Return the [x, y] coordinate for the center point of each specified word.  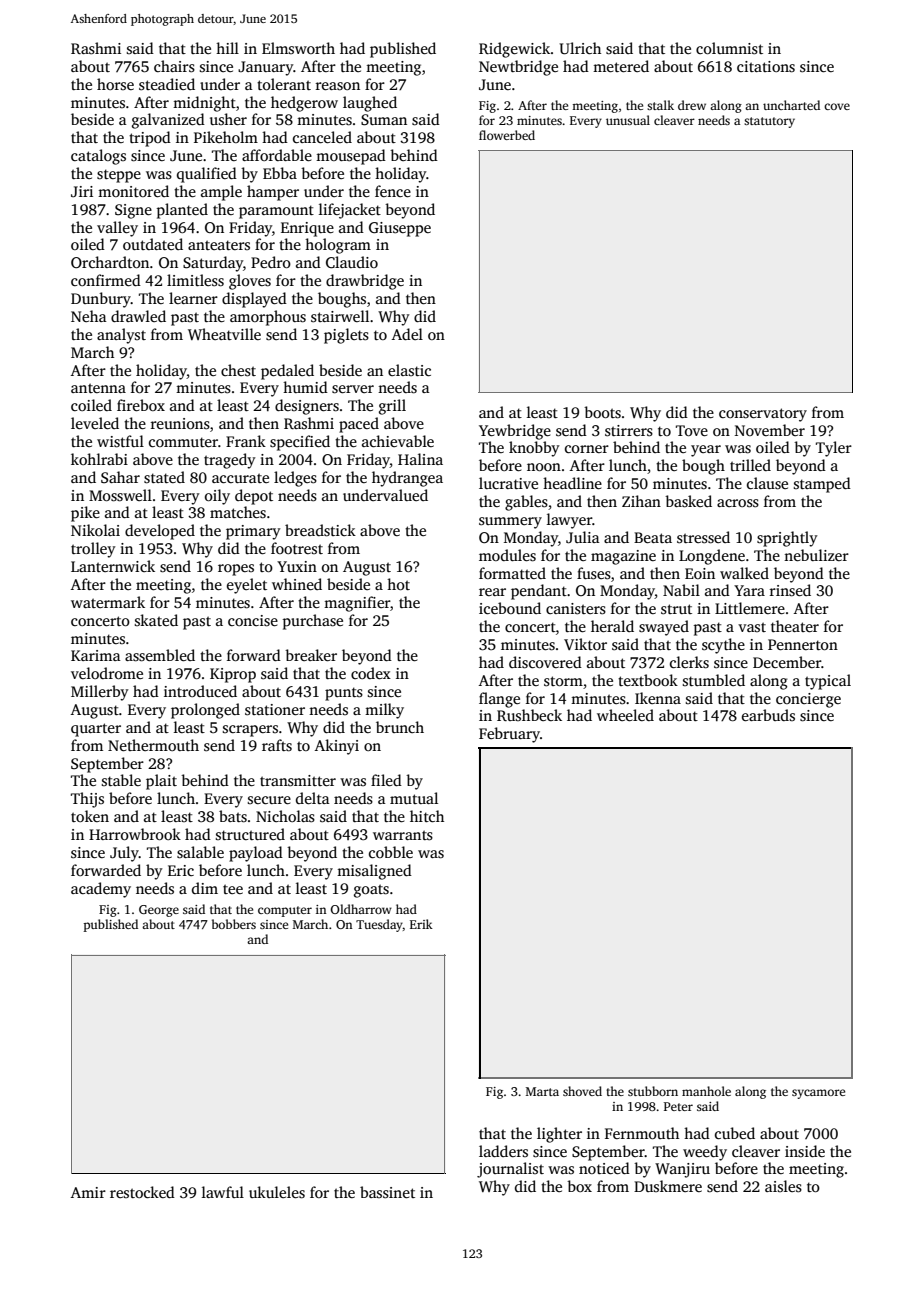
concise [253, 621]
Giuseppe [400, 229]
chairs [174, 66]
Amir [88, 1192]
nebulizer [816, 555]
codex [371, 673]
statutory [769, 122]
